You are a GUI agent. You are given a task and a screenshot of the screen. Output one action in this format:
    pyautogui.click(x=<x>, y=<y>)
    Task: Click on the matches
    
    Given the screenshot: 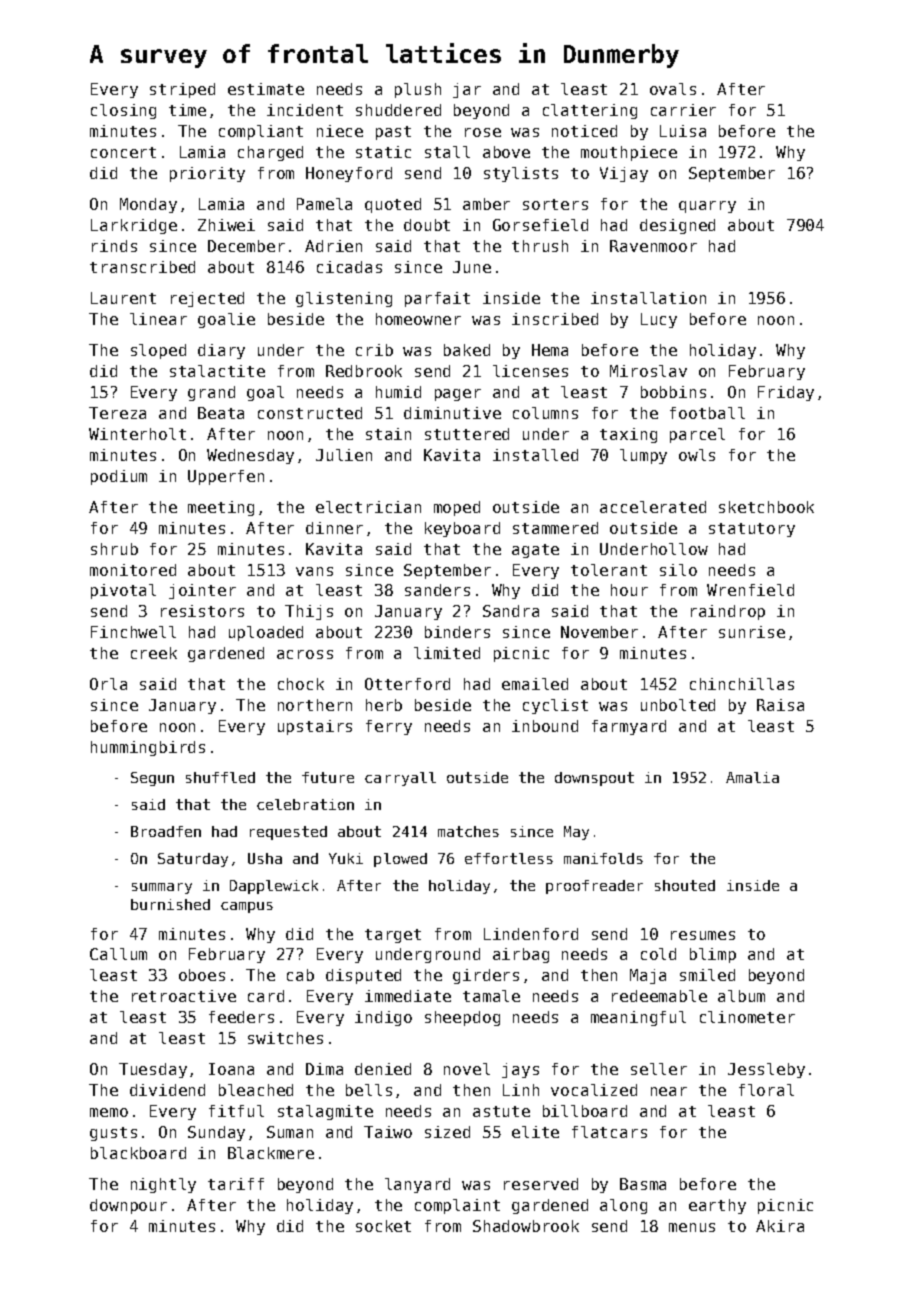 What is the action you would take?
    pyautogui.click(x=468, y=831)
